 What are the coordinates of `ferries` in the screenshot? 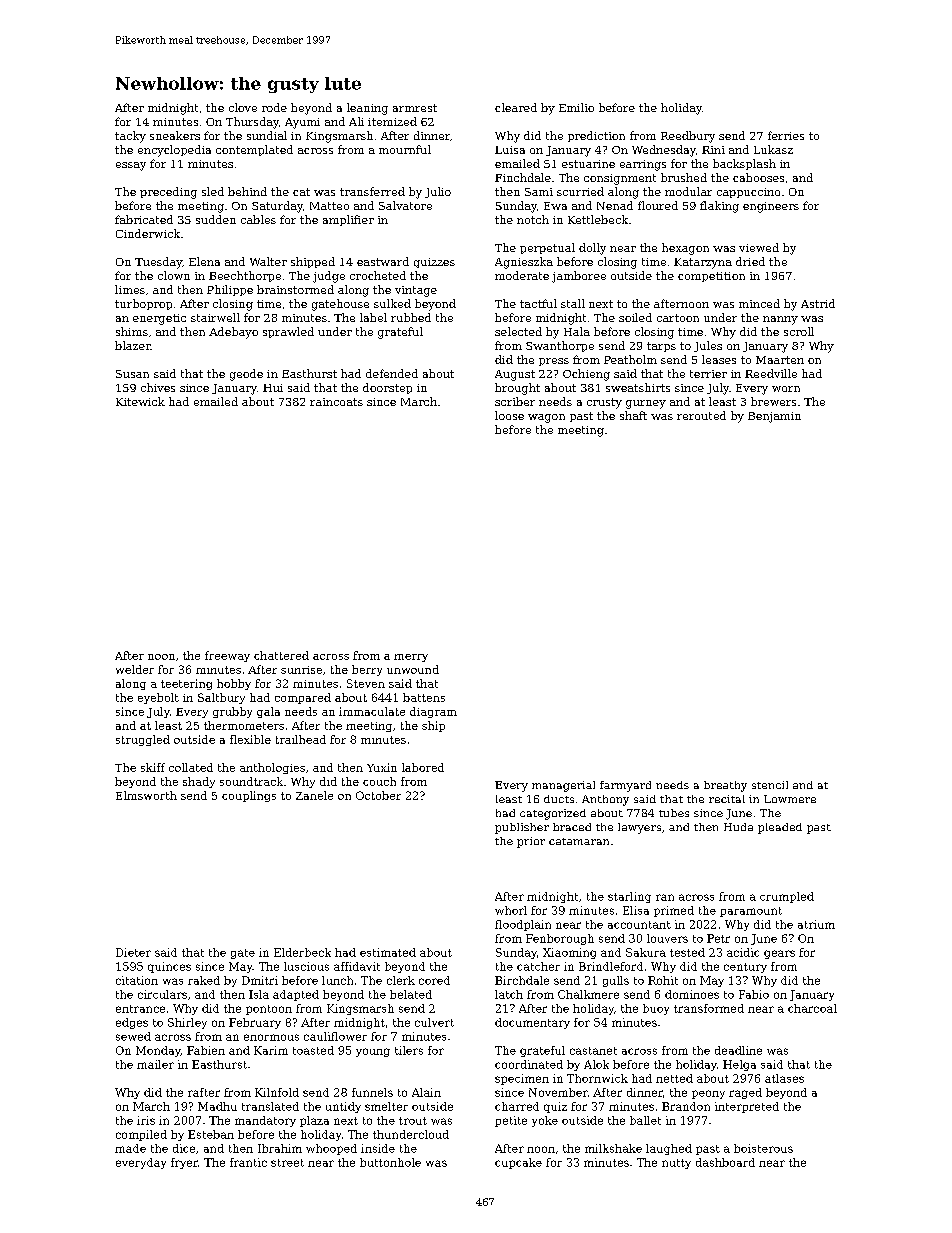 It's located at (786, 135).
